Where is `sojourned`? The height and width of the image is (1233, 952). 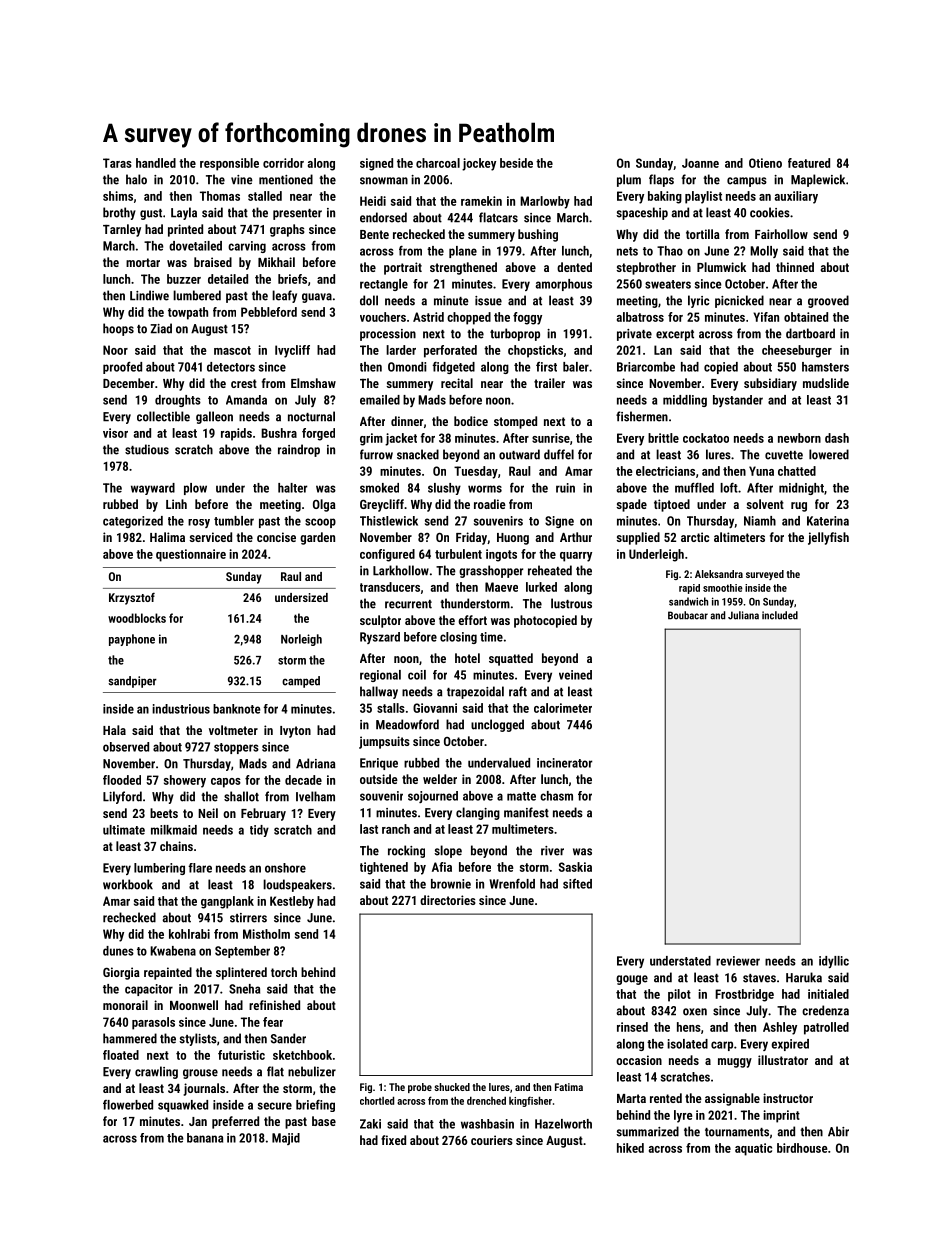 sojourned is located at coordinates (433, 797).
